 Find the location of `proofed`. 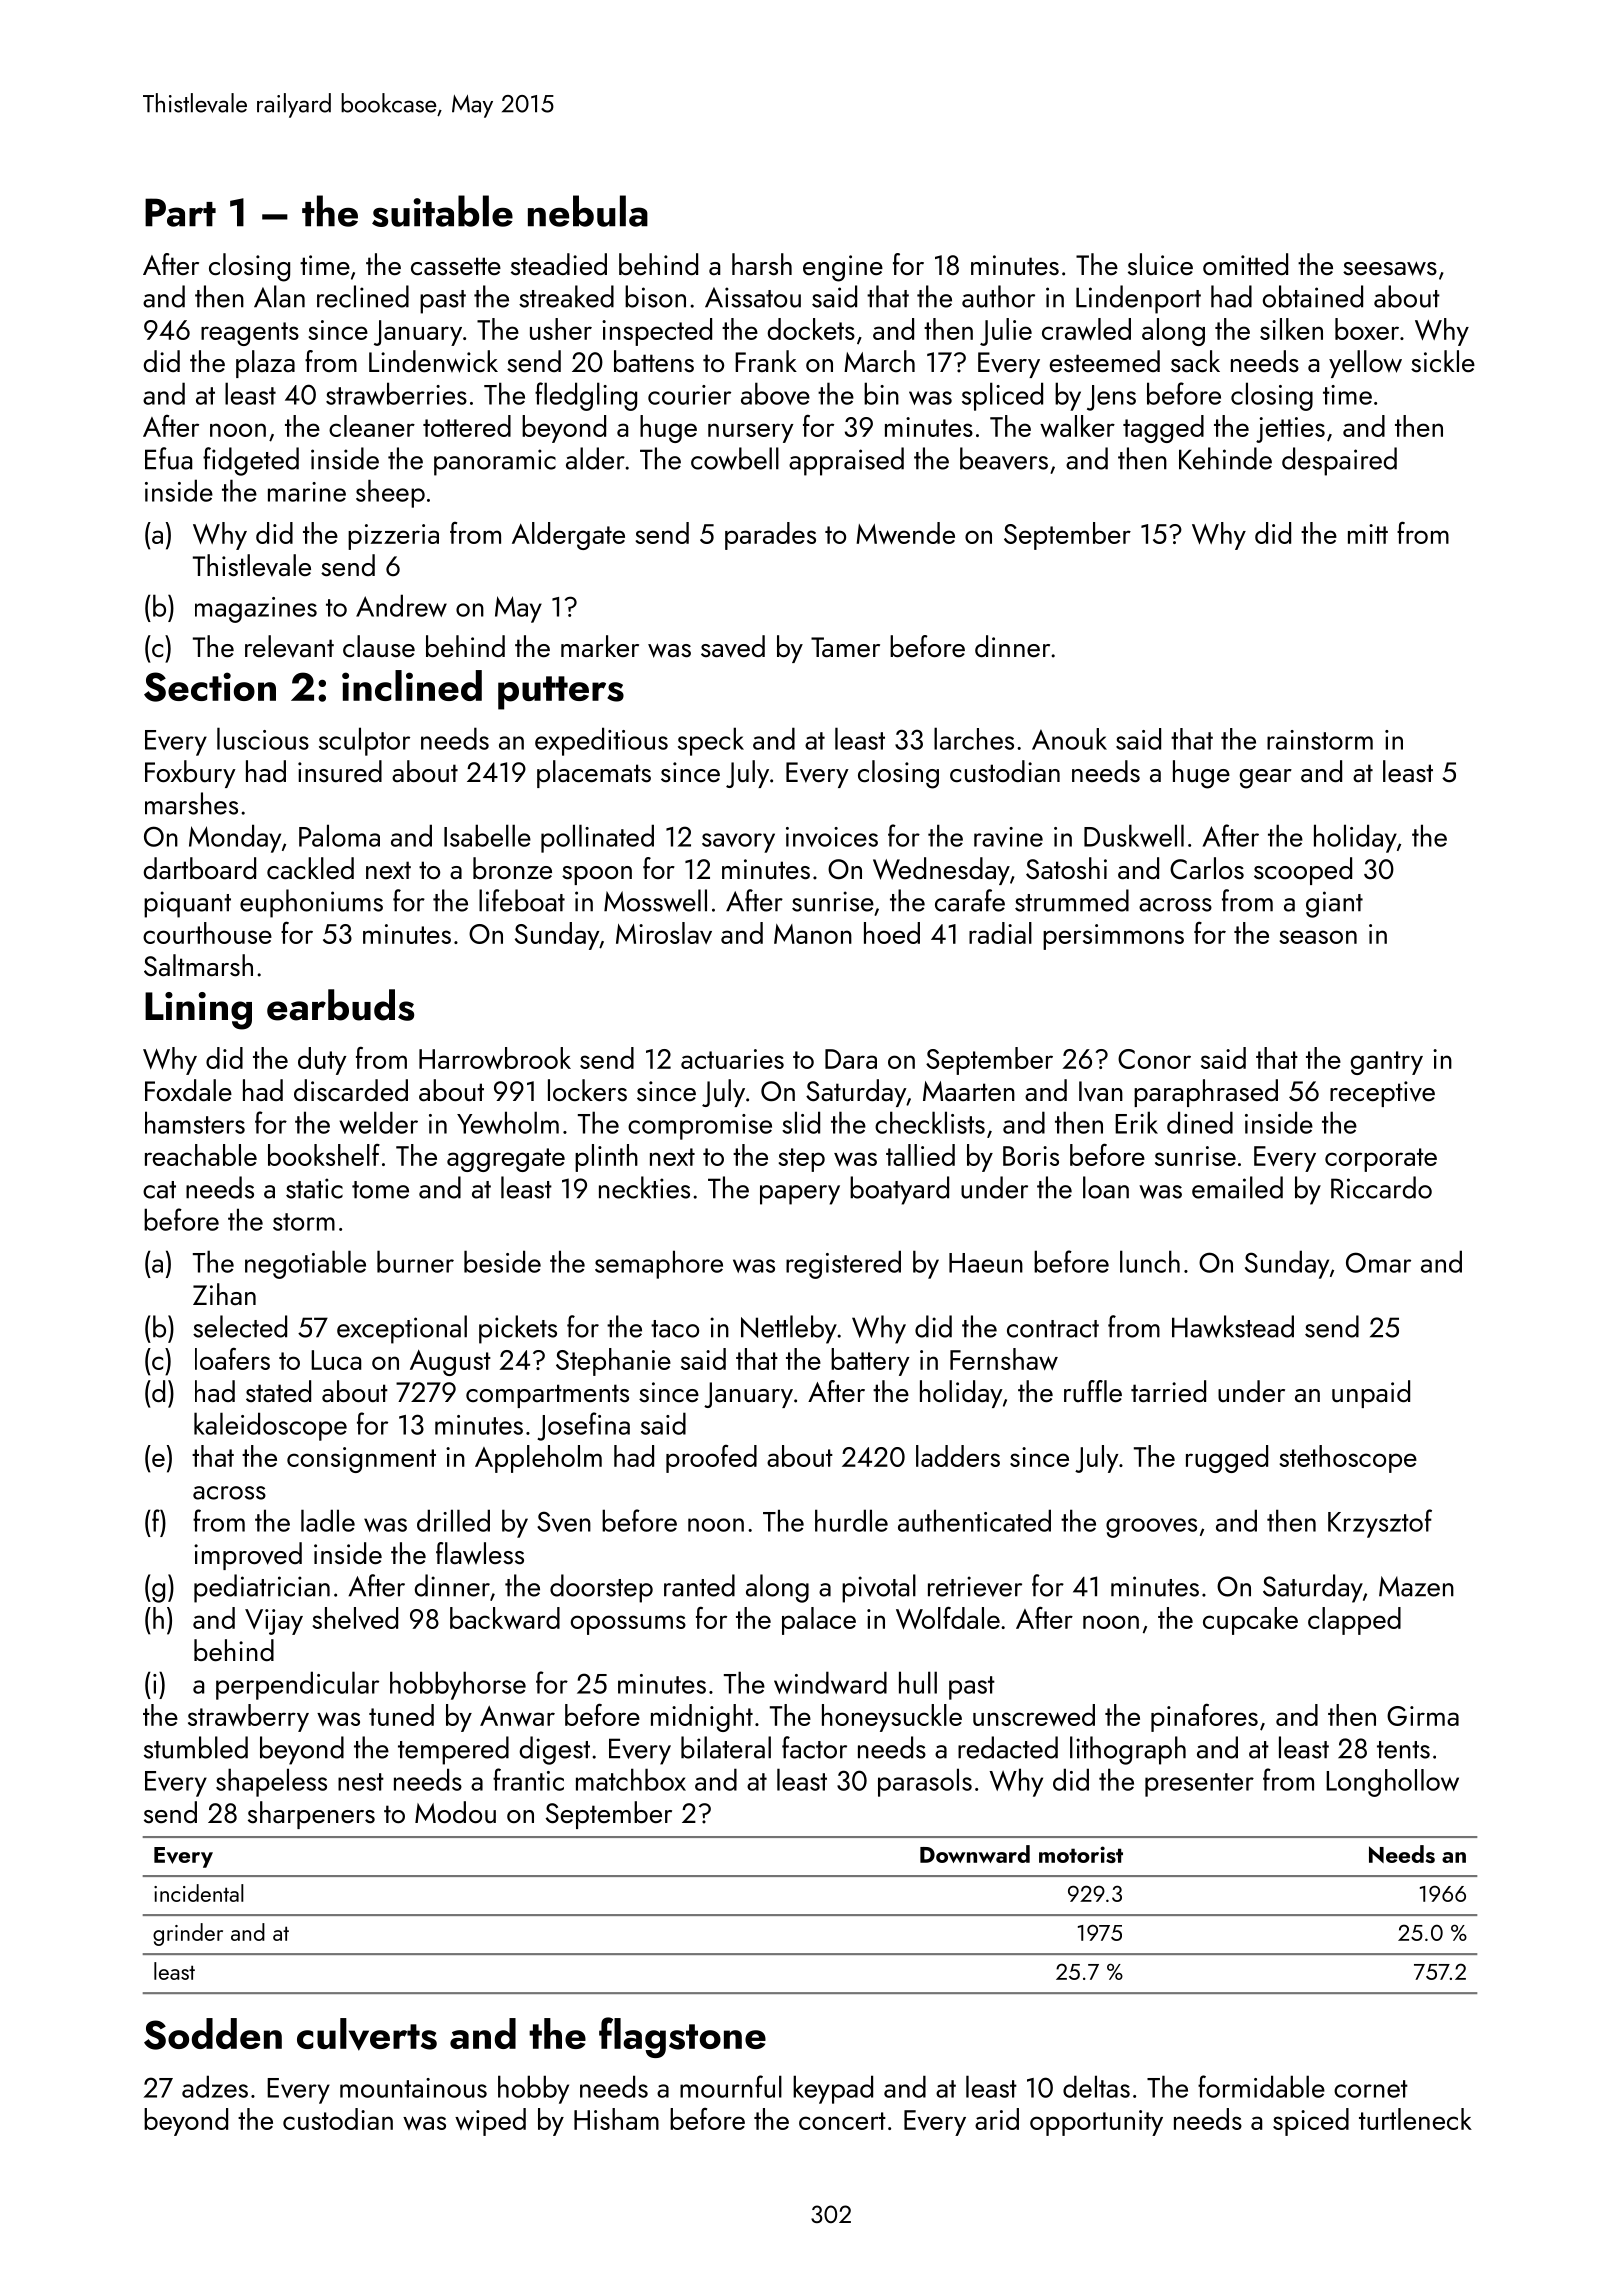

proofed is located at coordinates (711, 1459).
